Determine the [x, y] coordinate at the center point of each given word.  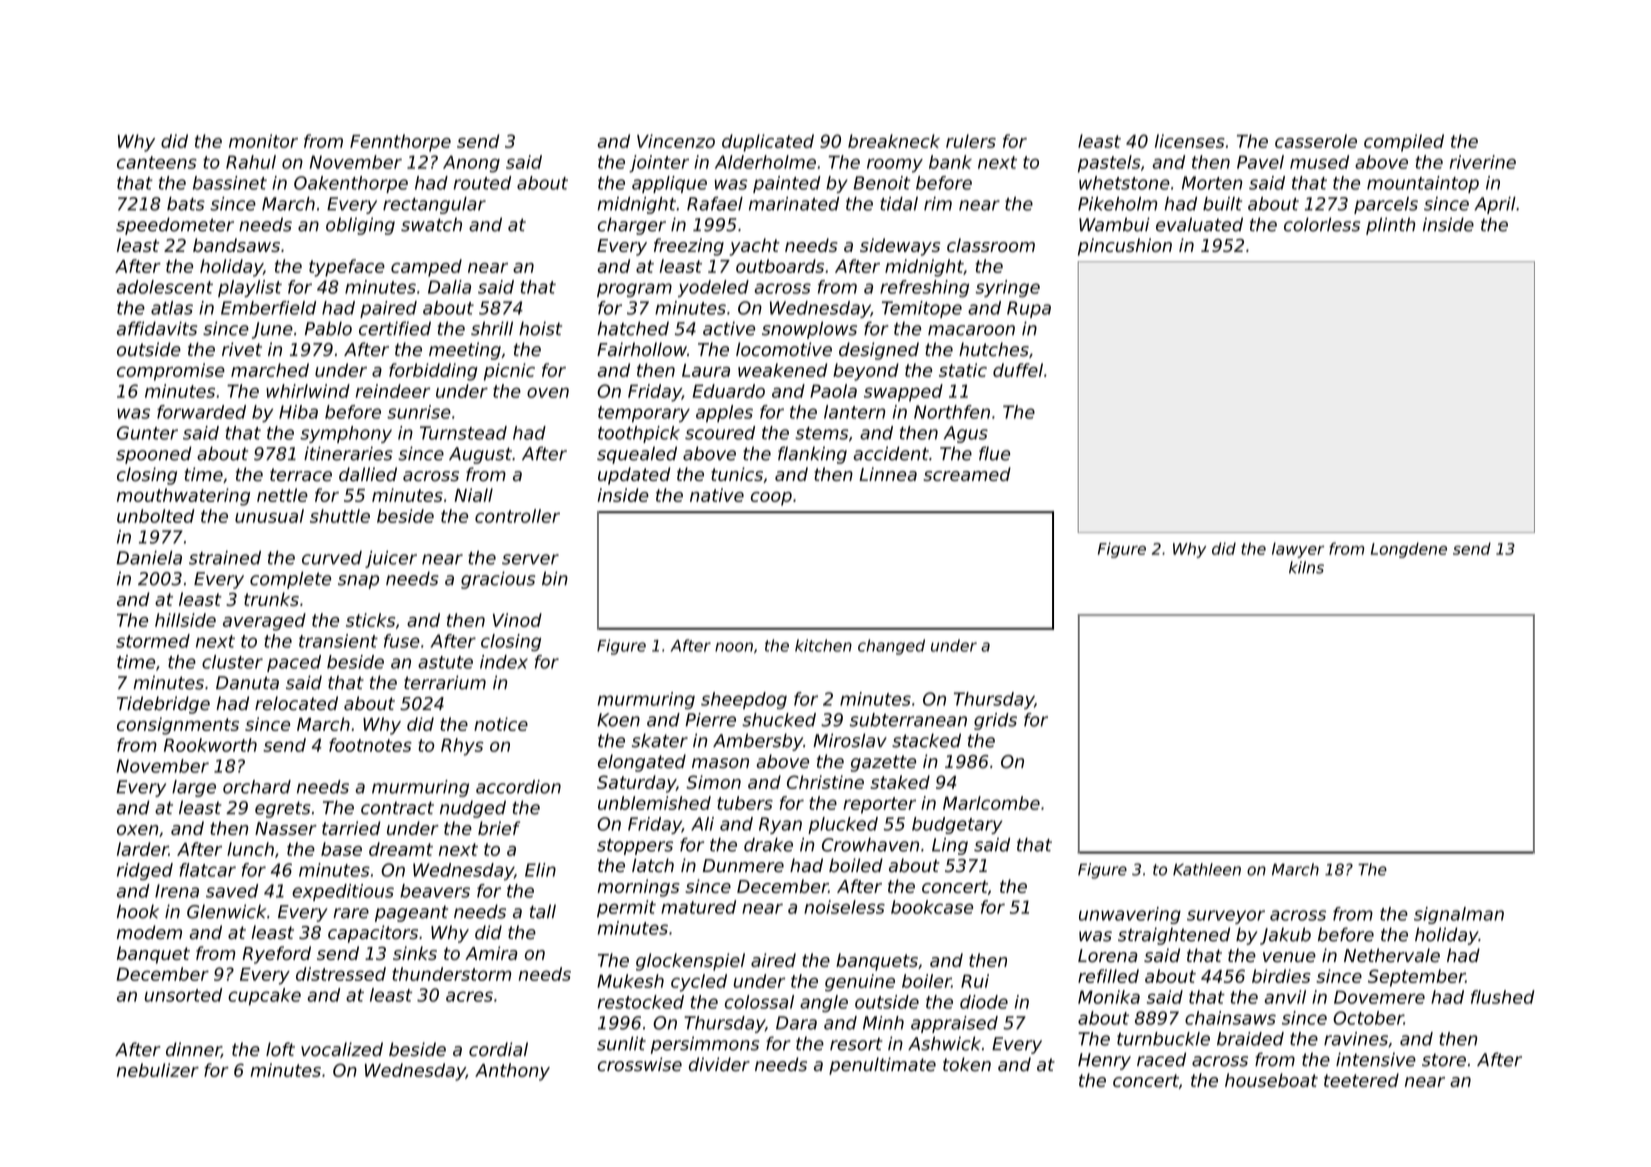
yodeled [713, 288]
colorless [1322, 224]
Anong [471, 164]
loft [280, 1049]
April [1495, 205]
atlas [172, 308]
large [194, 788]
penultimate [882, 1066]
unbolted [156, 516]
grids [995, 721]
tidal [899, 204]
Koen [618, 720]
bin [555, 578]
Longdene [1409, 550]
